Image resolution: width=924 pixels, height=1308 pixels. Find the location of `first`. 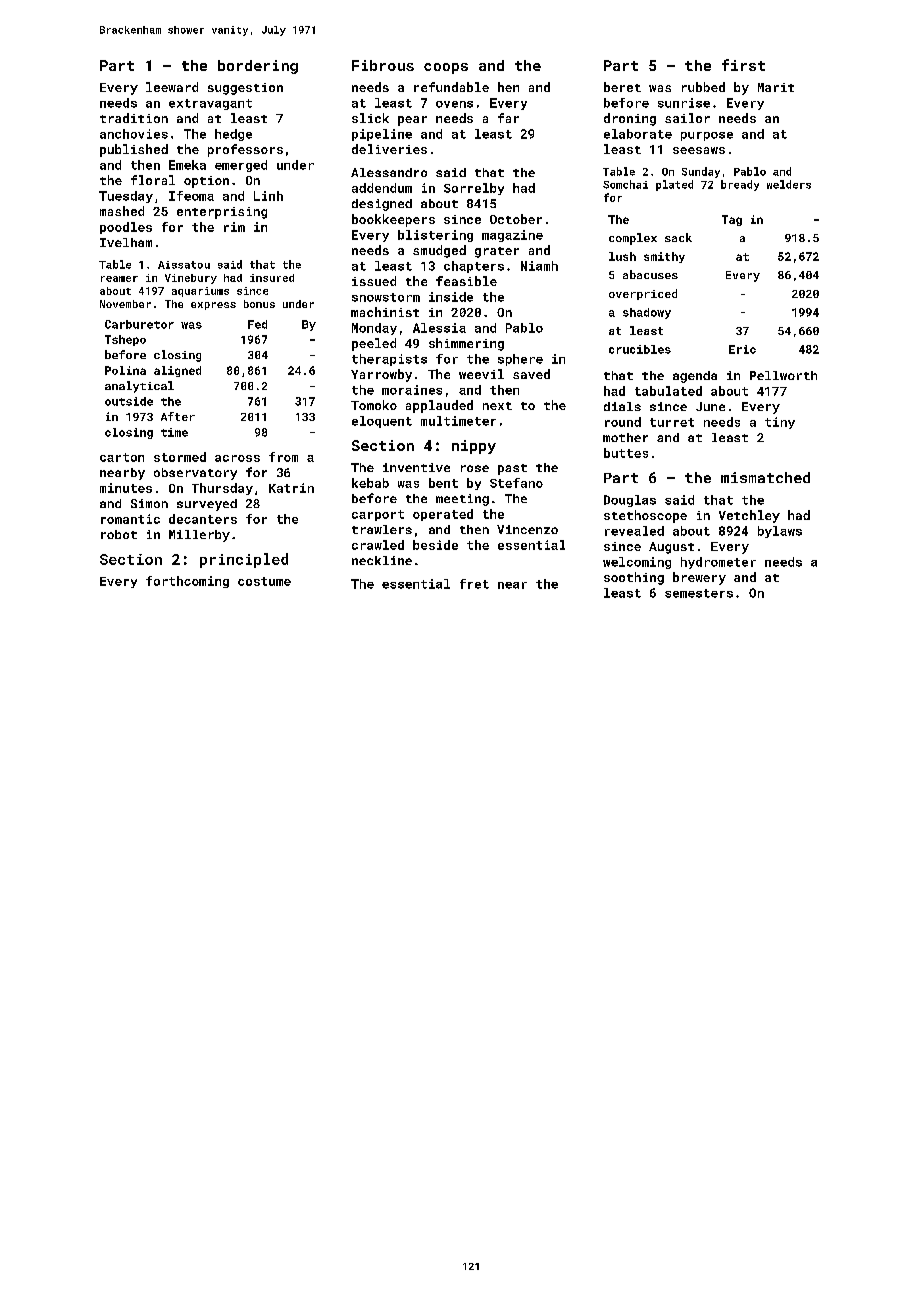

first is located at coordinates (743, 65).
